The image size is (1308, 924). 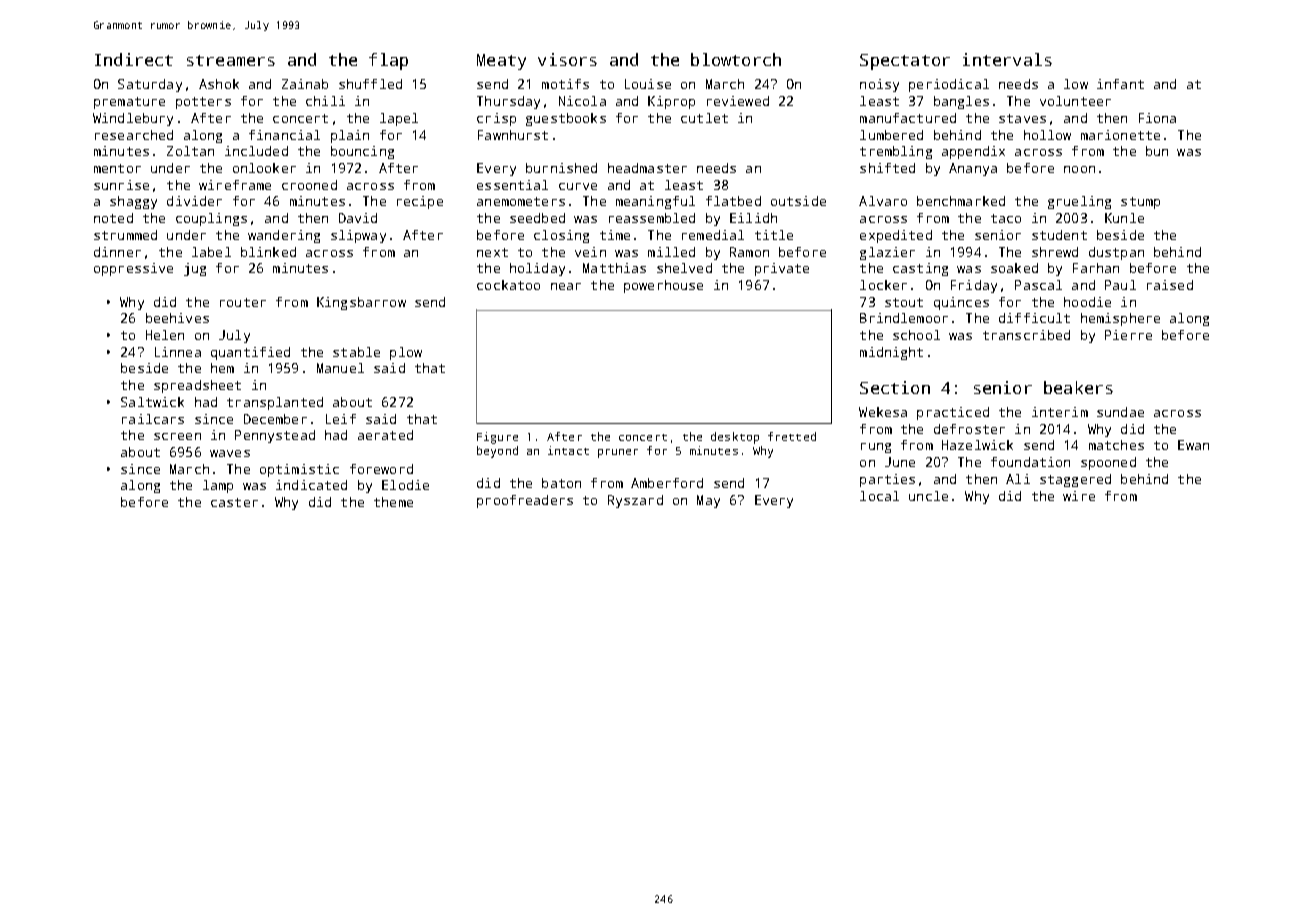 I want to click on Ryszard, so click(x=635, y=501).
